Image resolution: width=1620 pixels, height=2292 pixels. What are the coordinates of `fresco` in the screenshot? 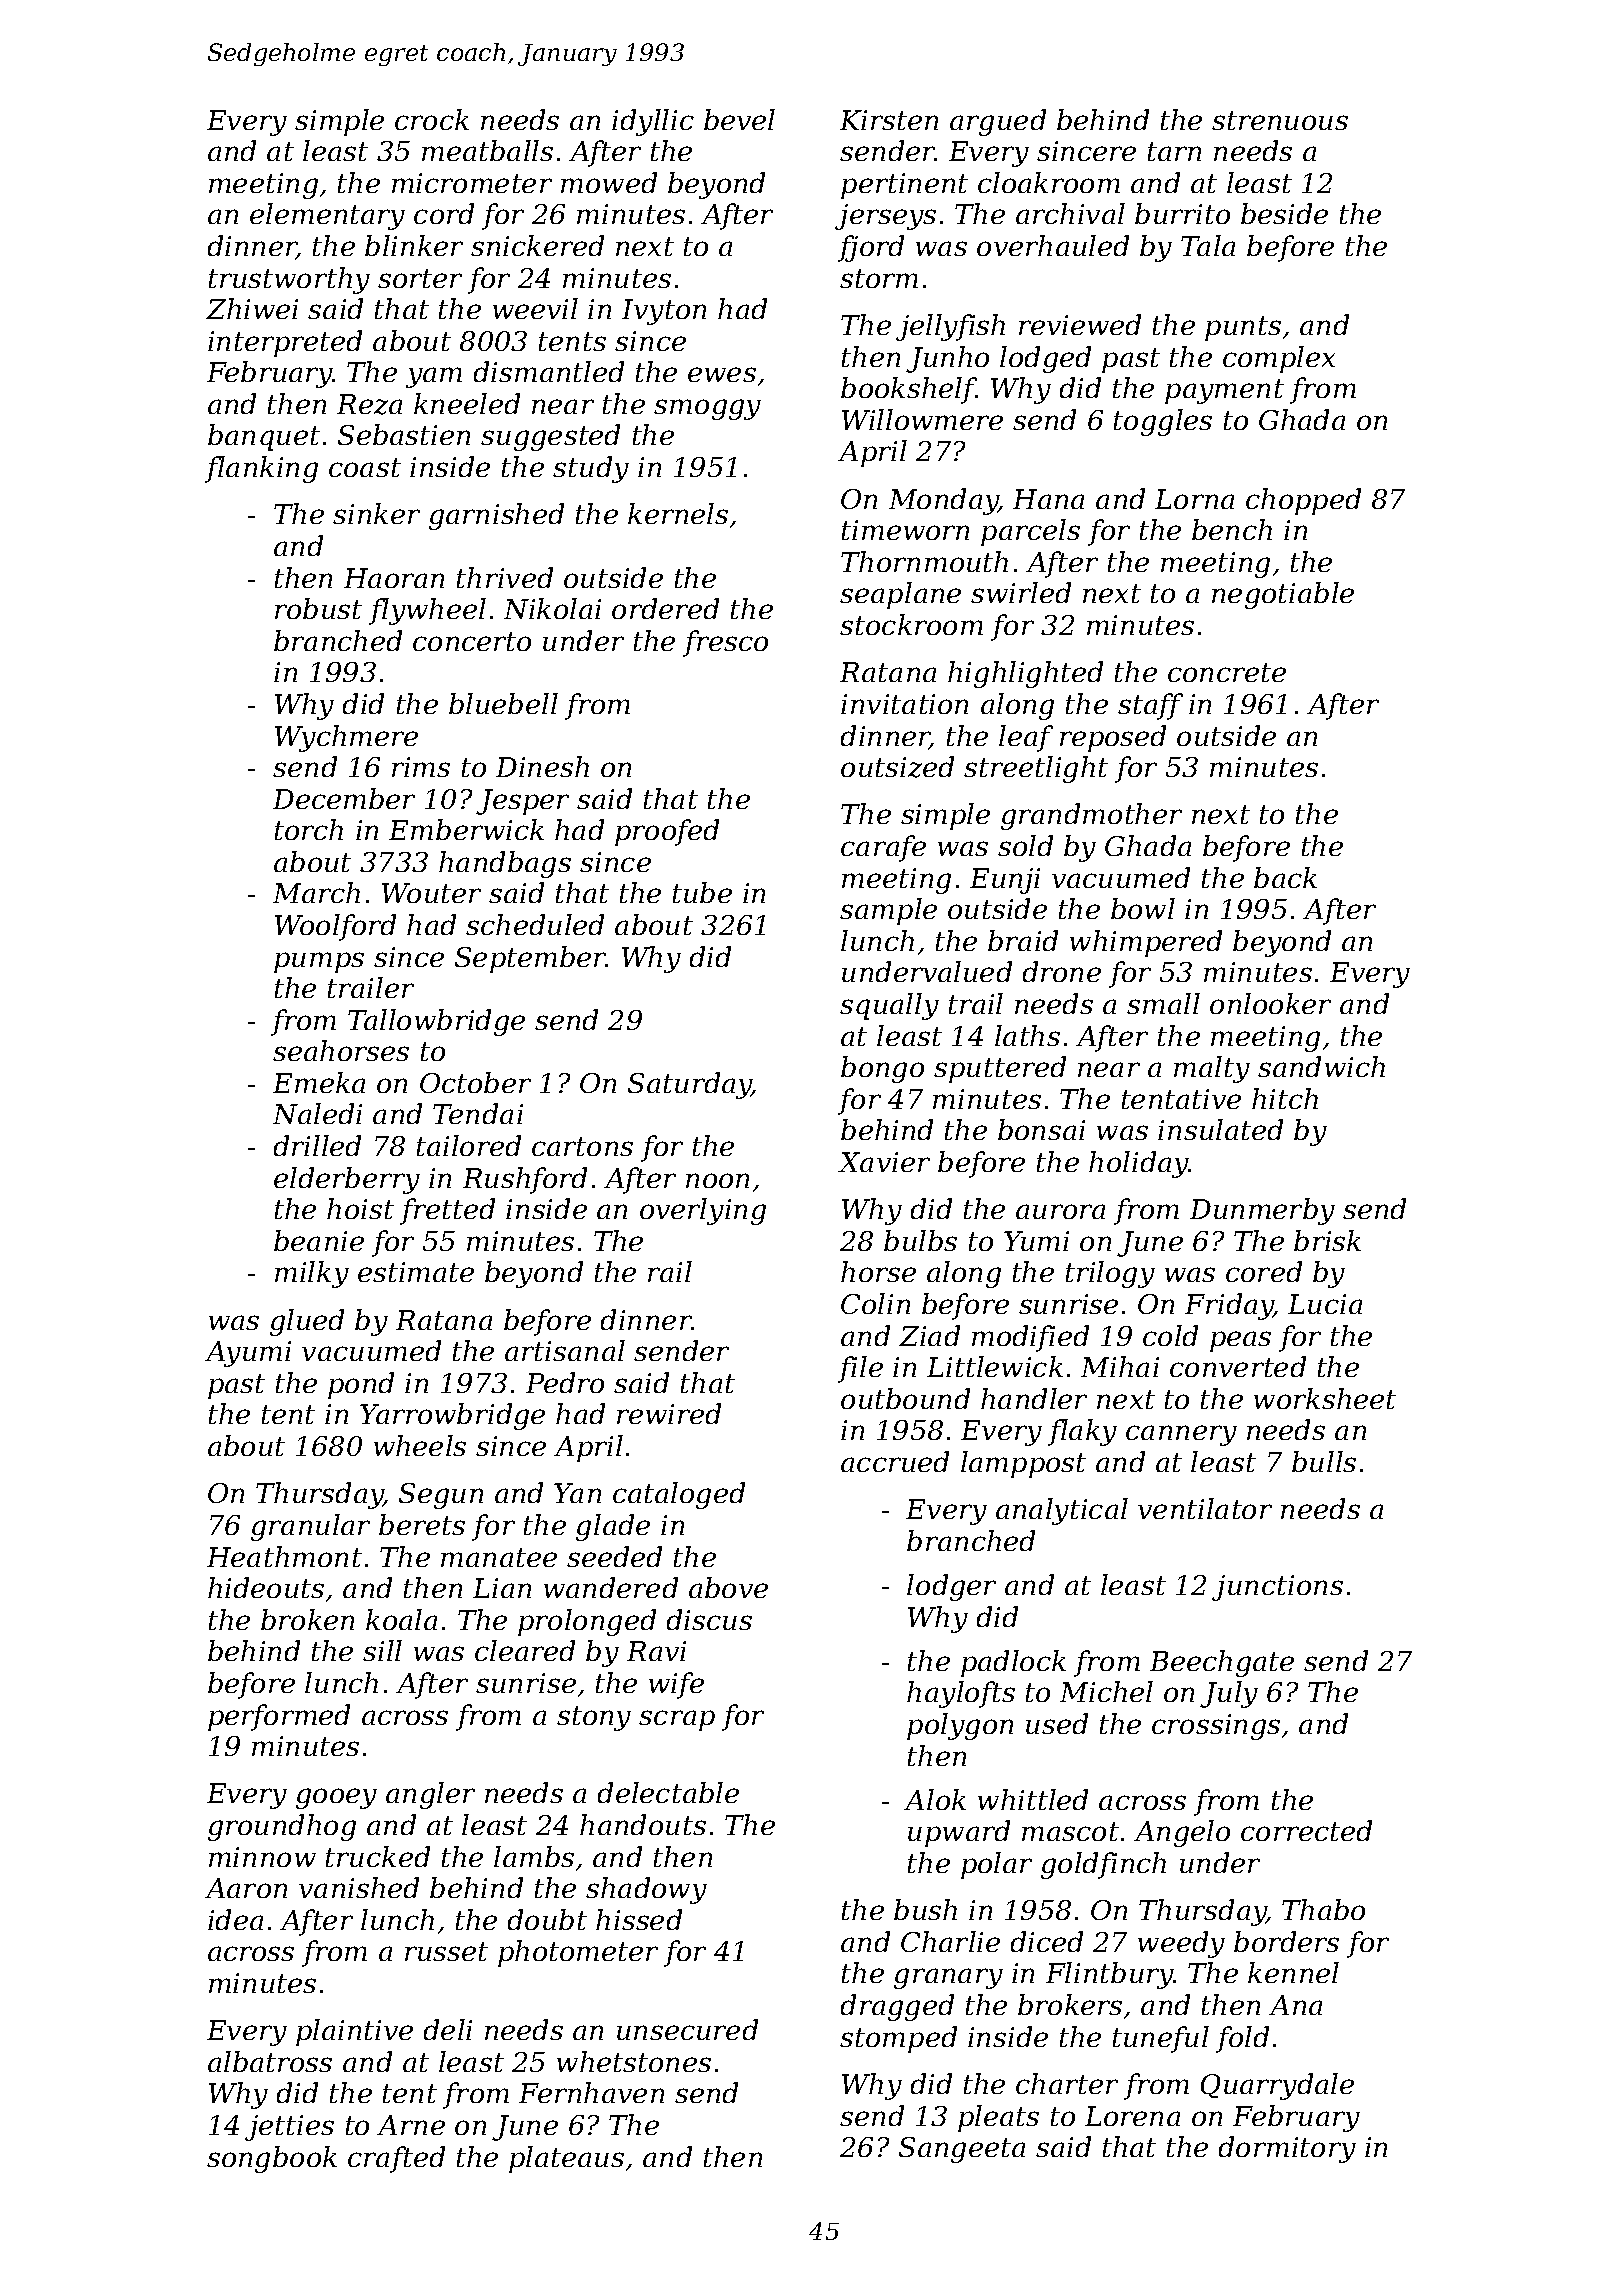 It's located at (725, 643).
